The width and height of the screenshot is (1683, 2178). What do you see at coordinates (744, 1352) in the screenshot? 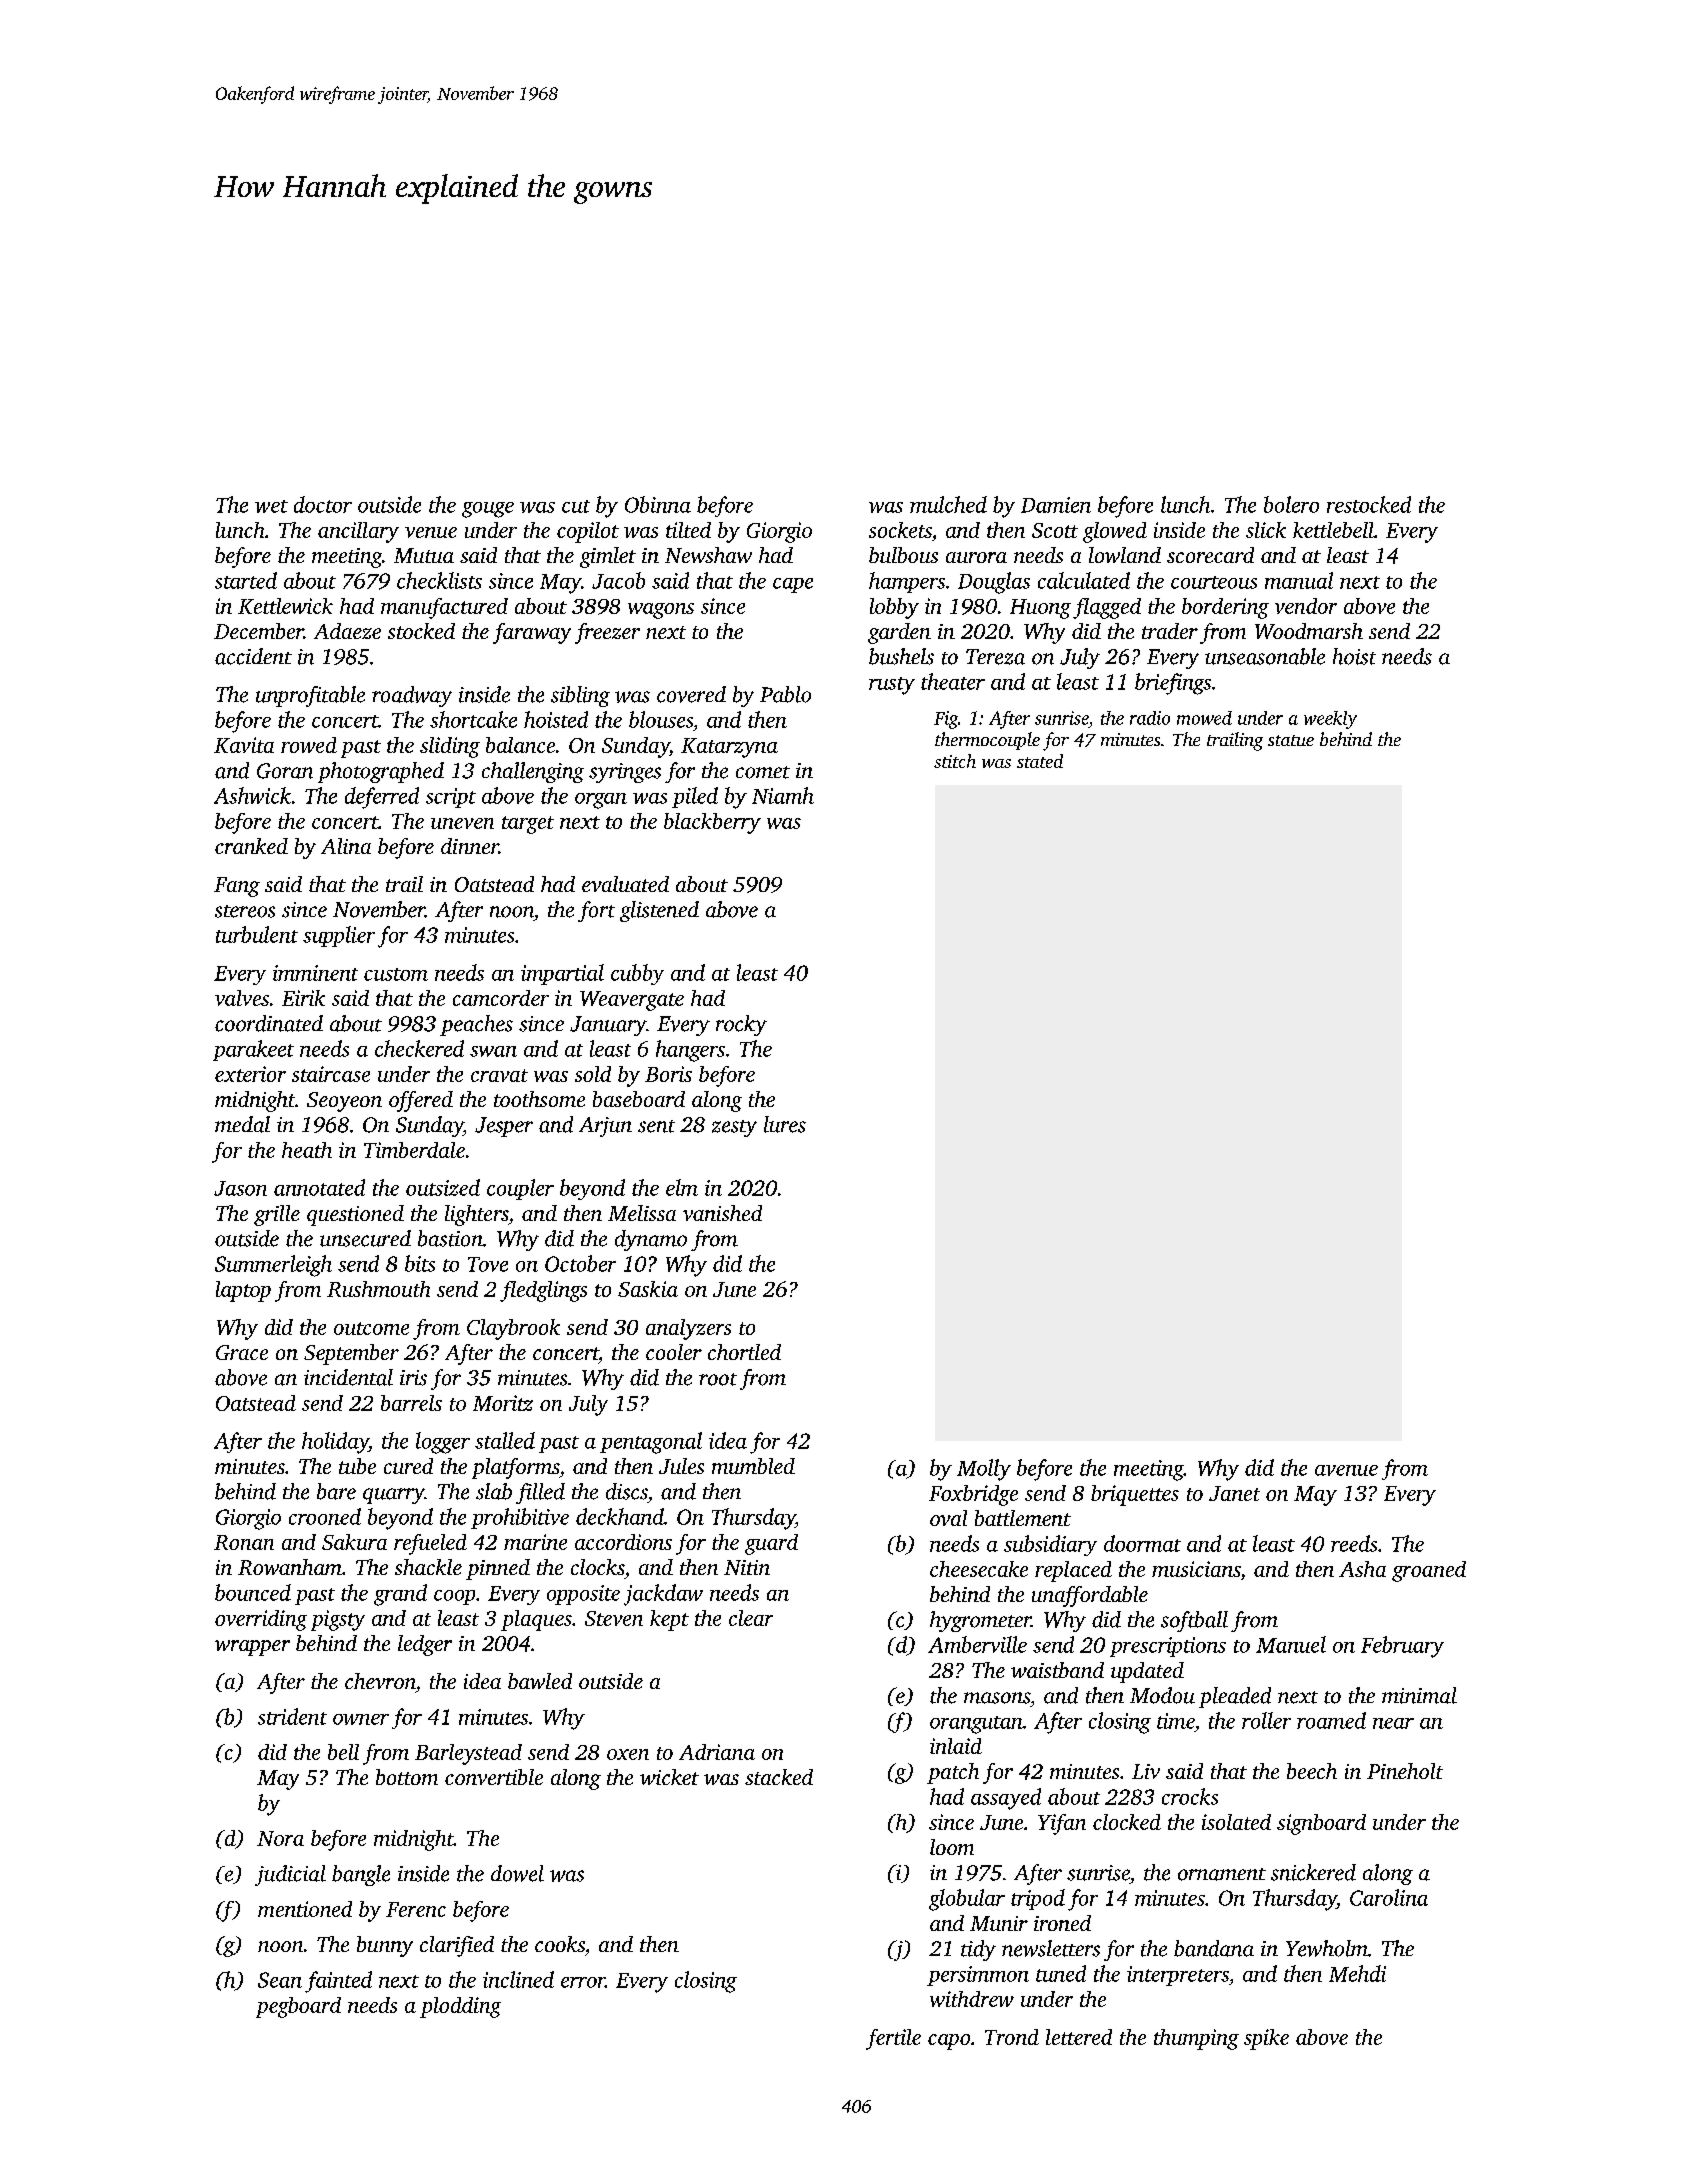
I see `chortled` at bounding box center [744, 1352].
